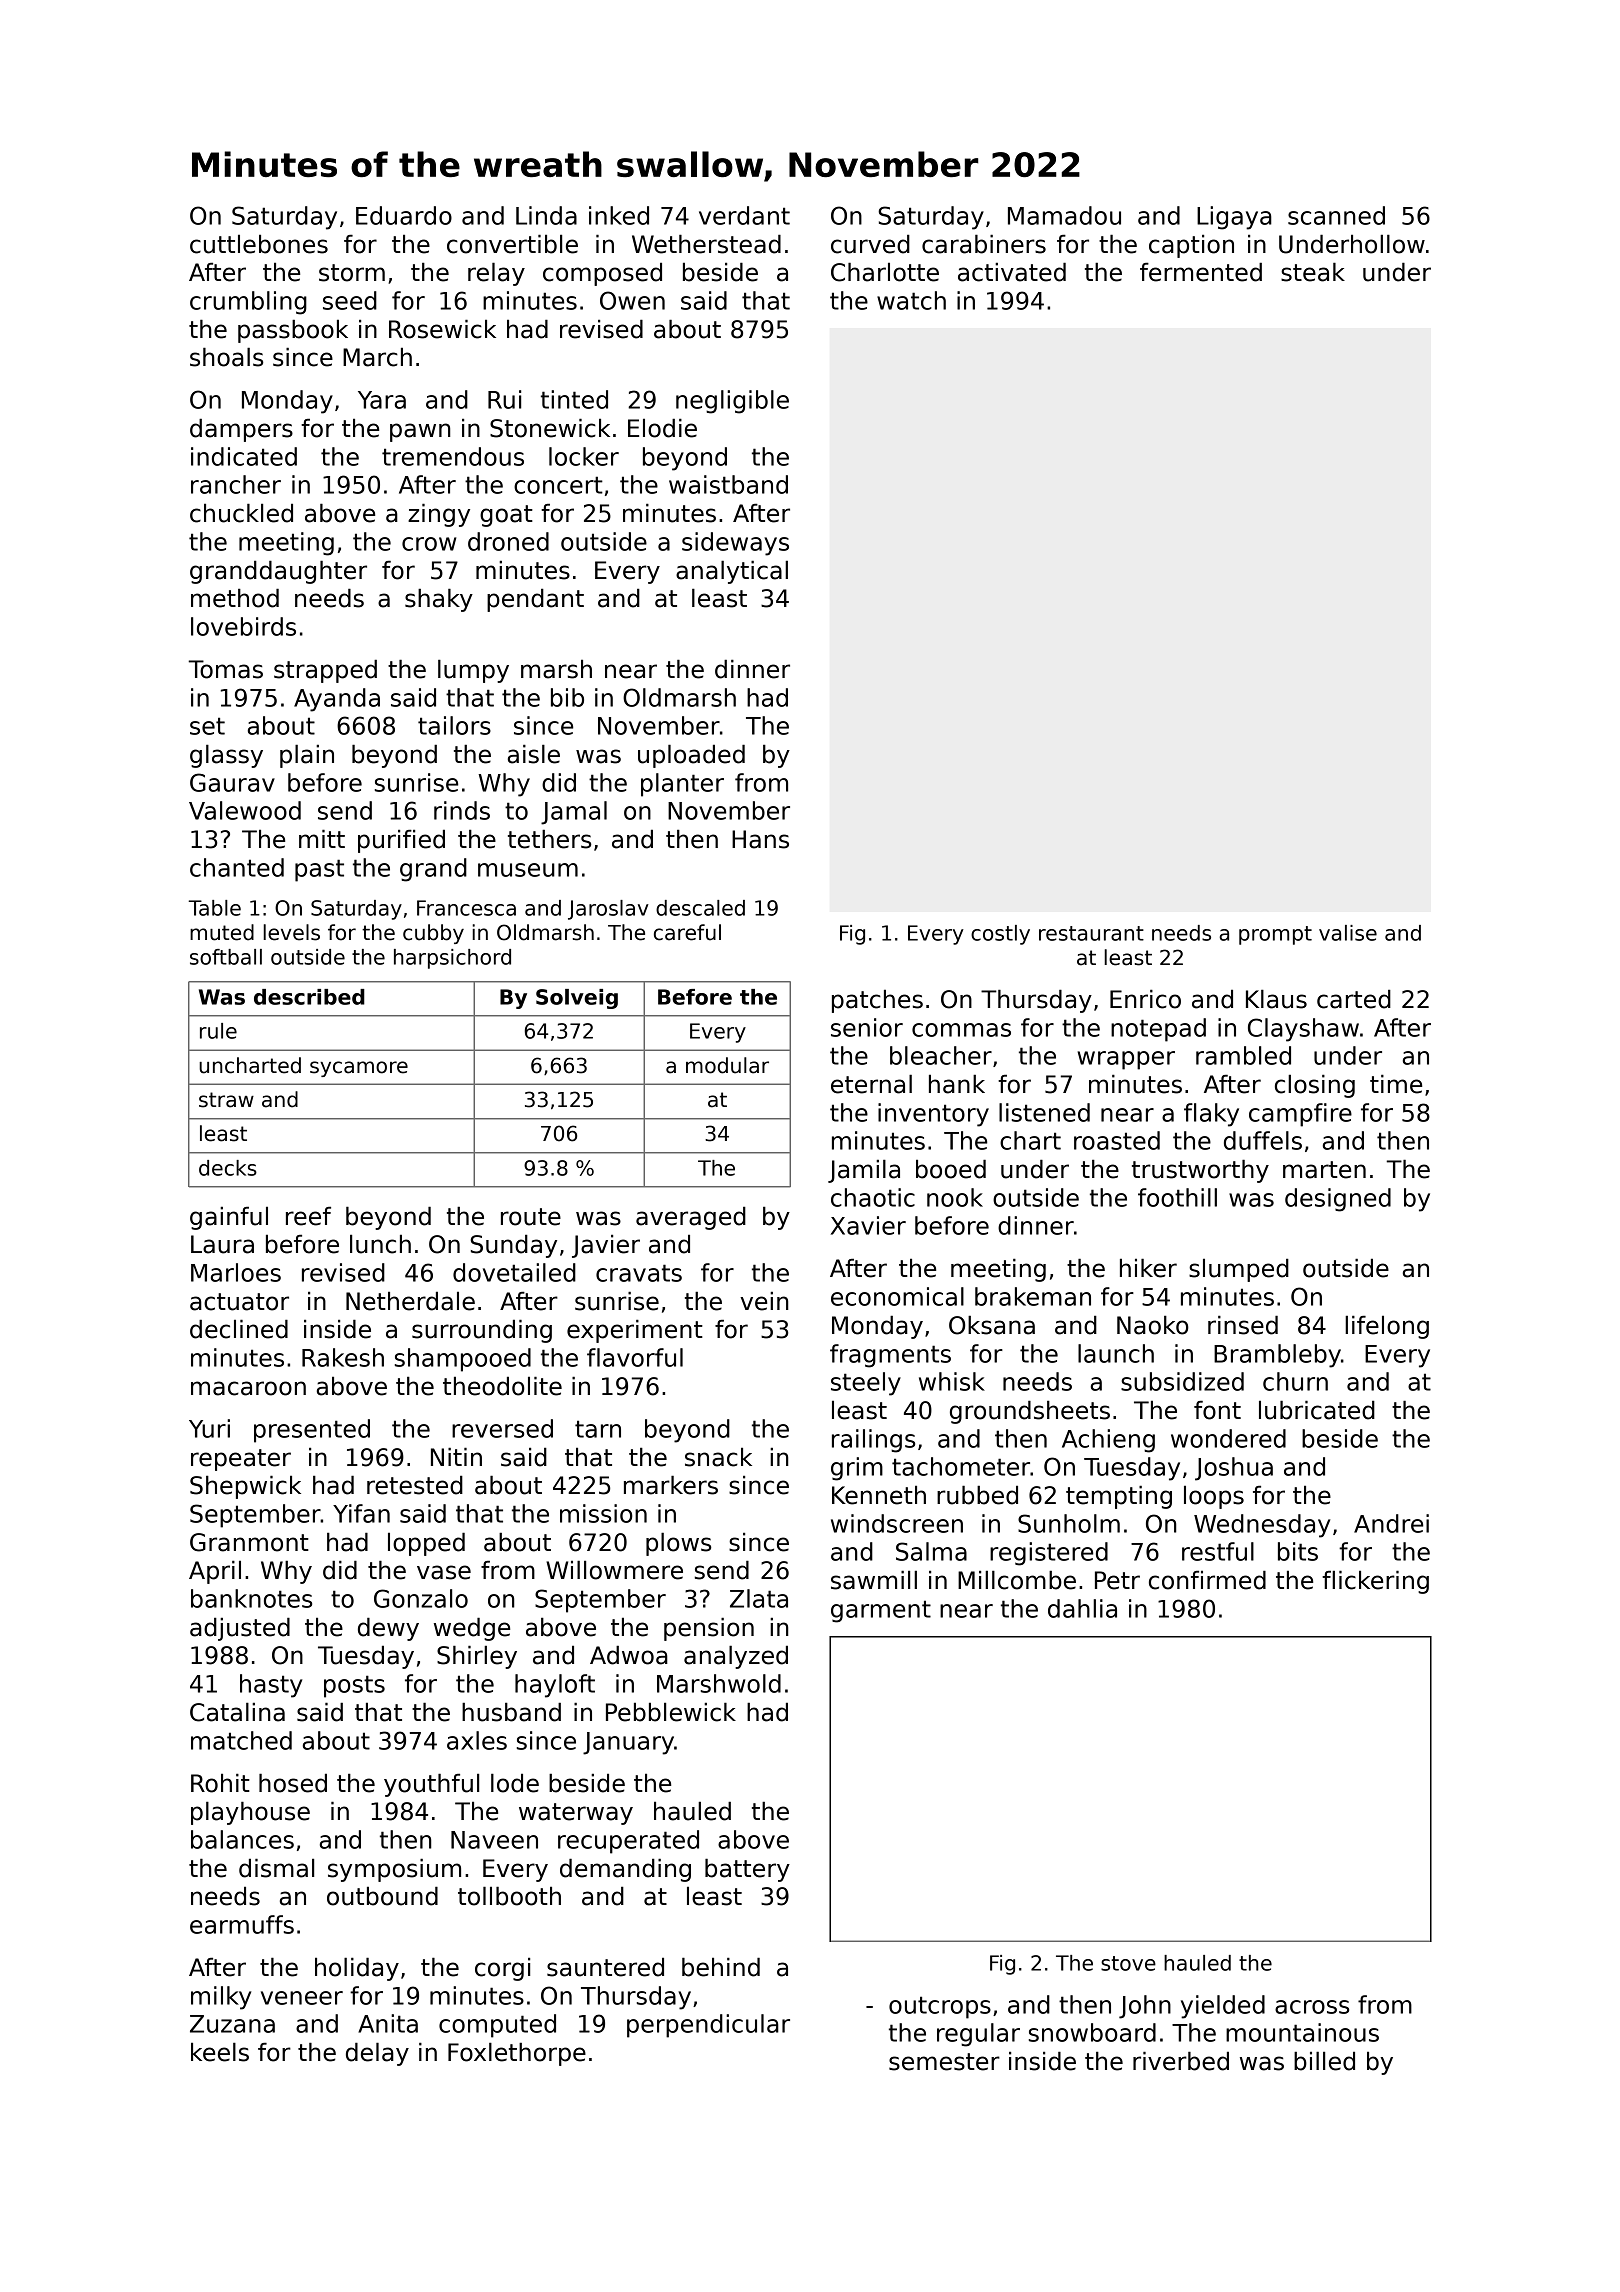 The width and height of the screenshot is (1620, 2292). Describe the element at coordinates (961, 1030) in the screenshot. I see `commas` at that location.
